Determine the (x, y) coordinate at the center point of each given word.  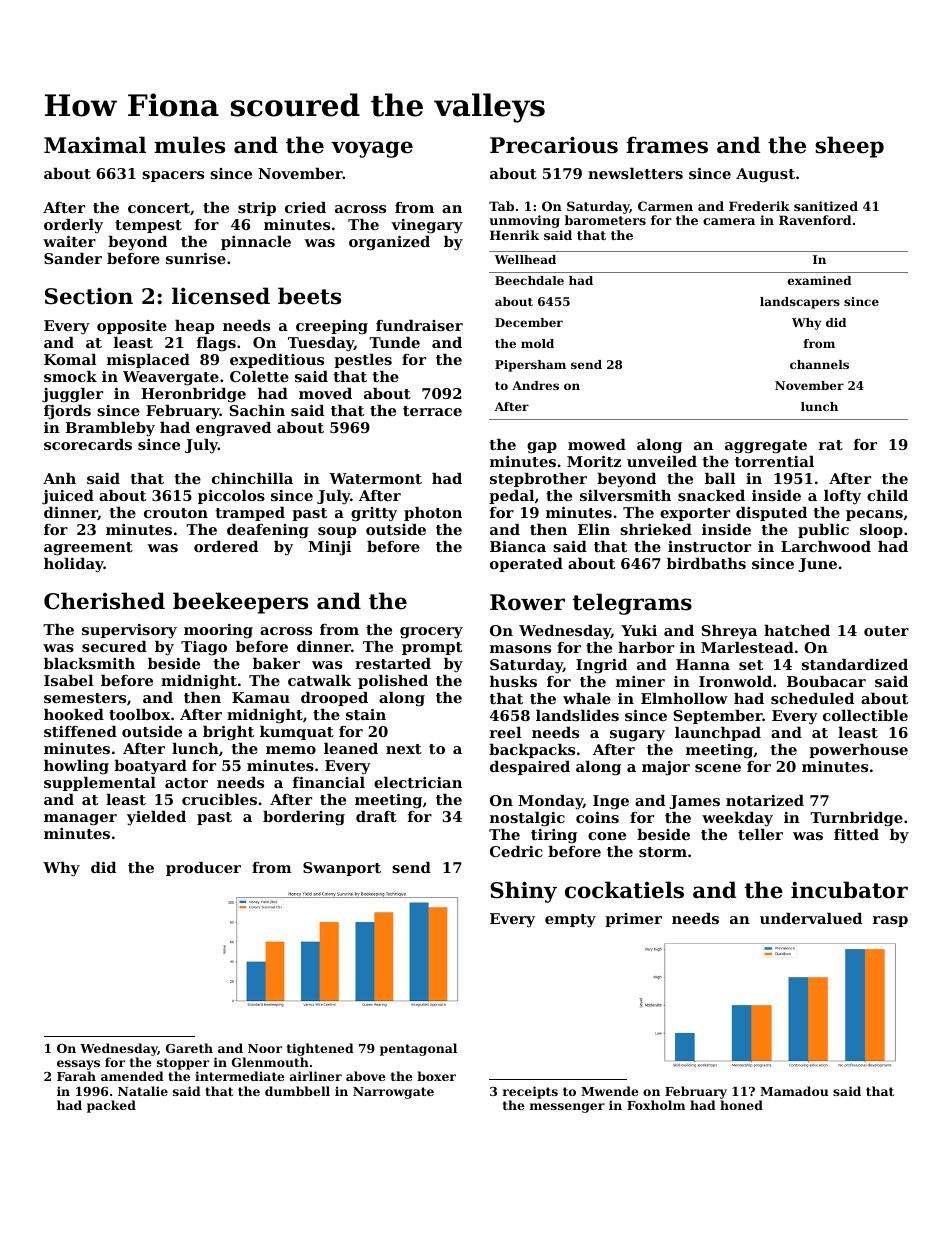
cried (305, 207)
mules (189, 145)
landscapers (800, 303)
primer (633, 920)
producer (203, 869)
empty (570, 920)
